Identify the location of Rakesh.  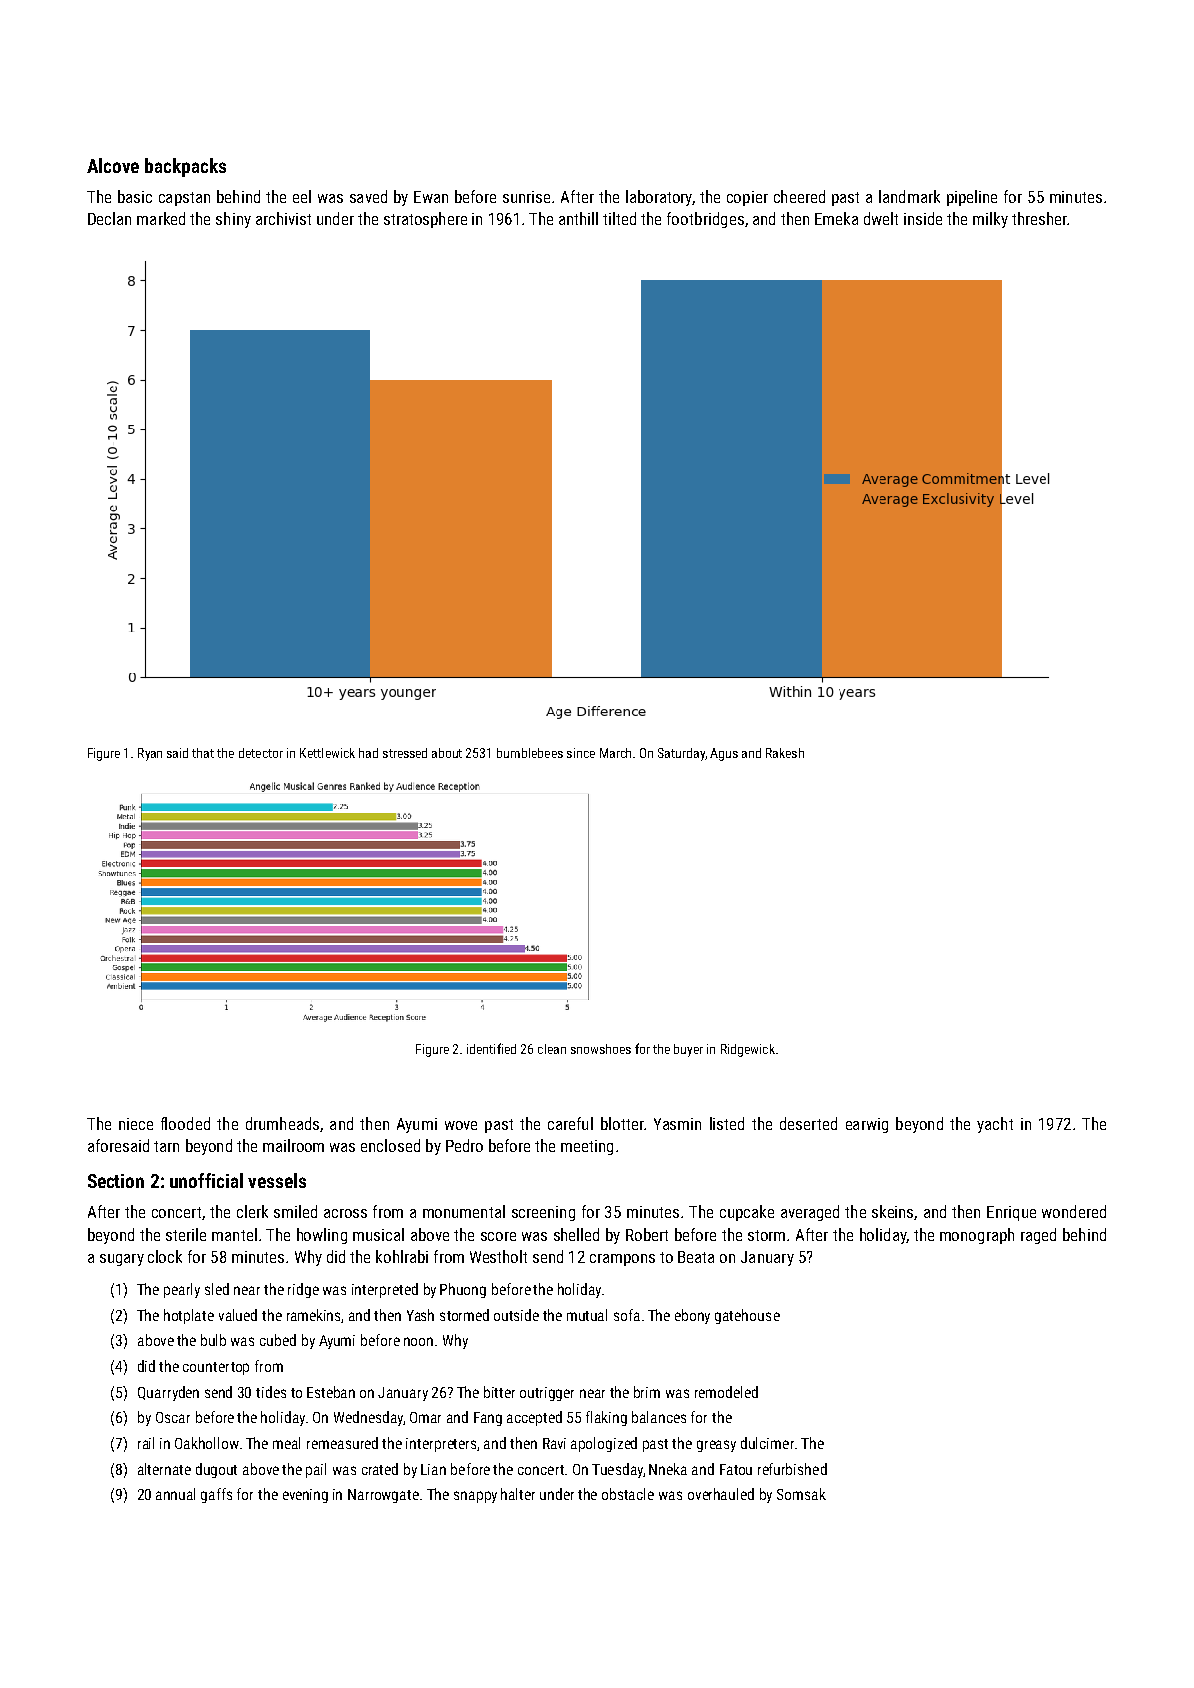
(785, 753).
